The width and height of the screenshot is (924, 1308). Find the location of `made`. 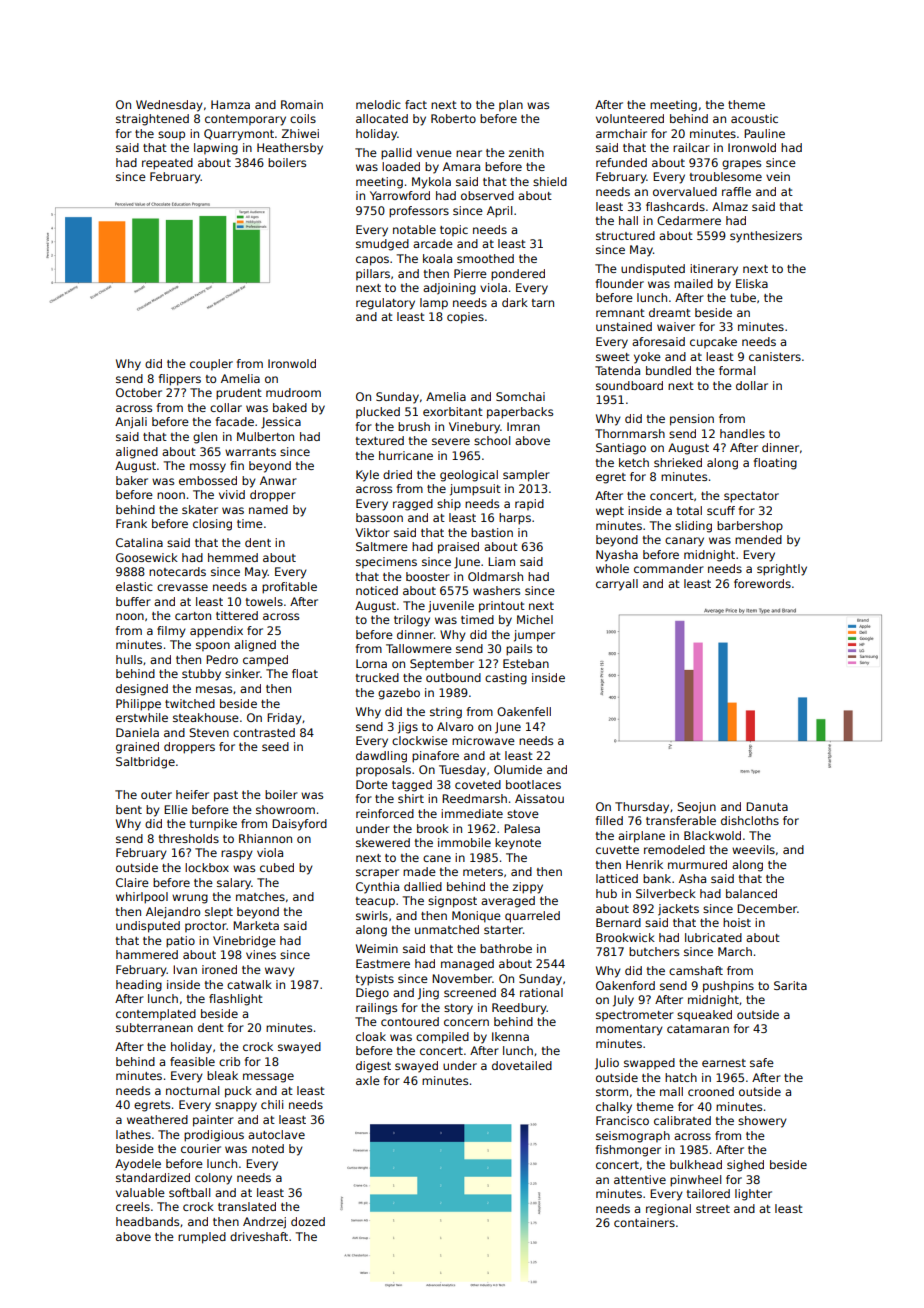

made is located at coordinates (419, 871).
